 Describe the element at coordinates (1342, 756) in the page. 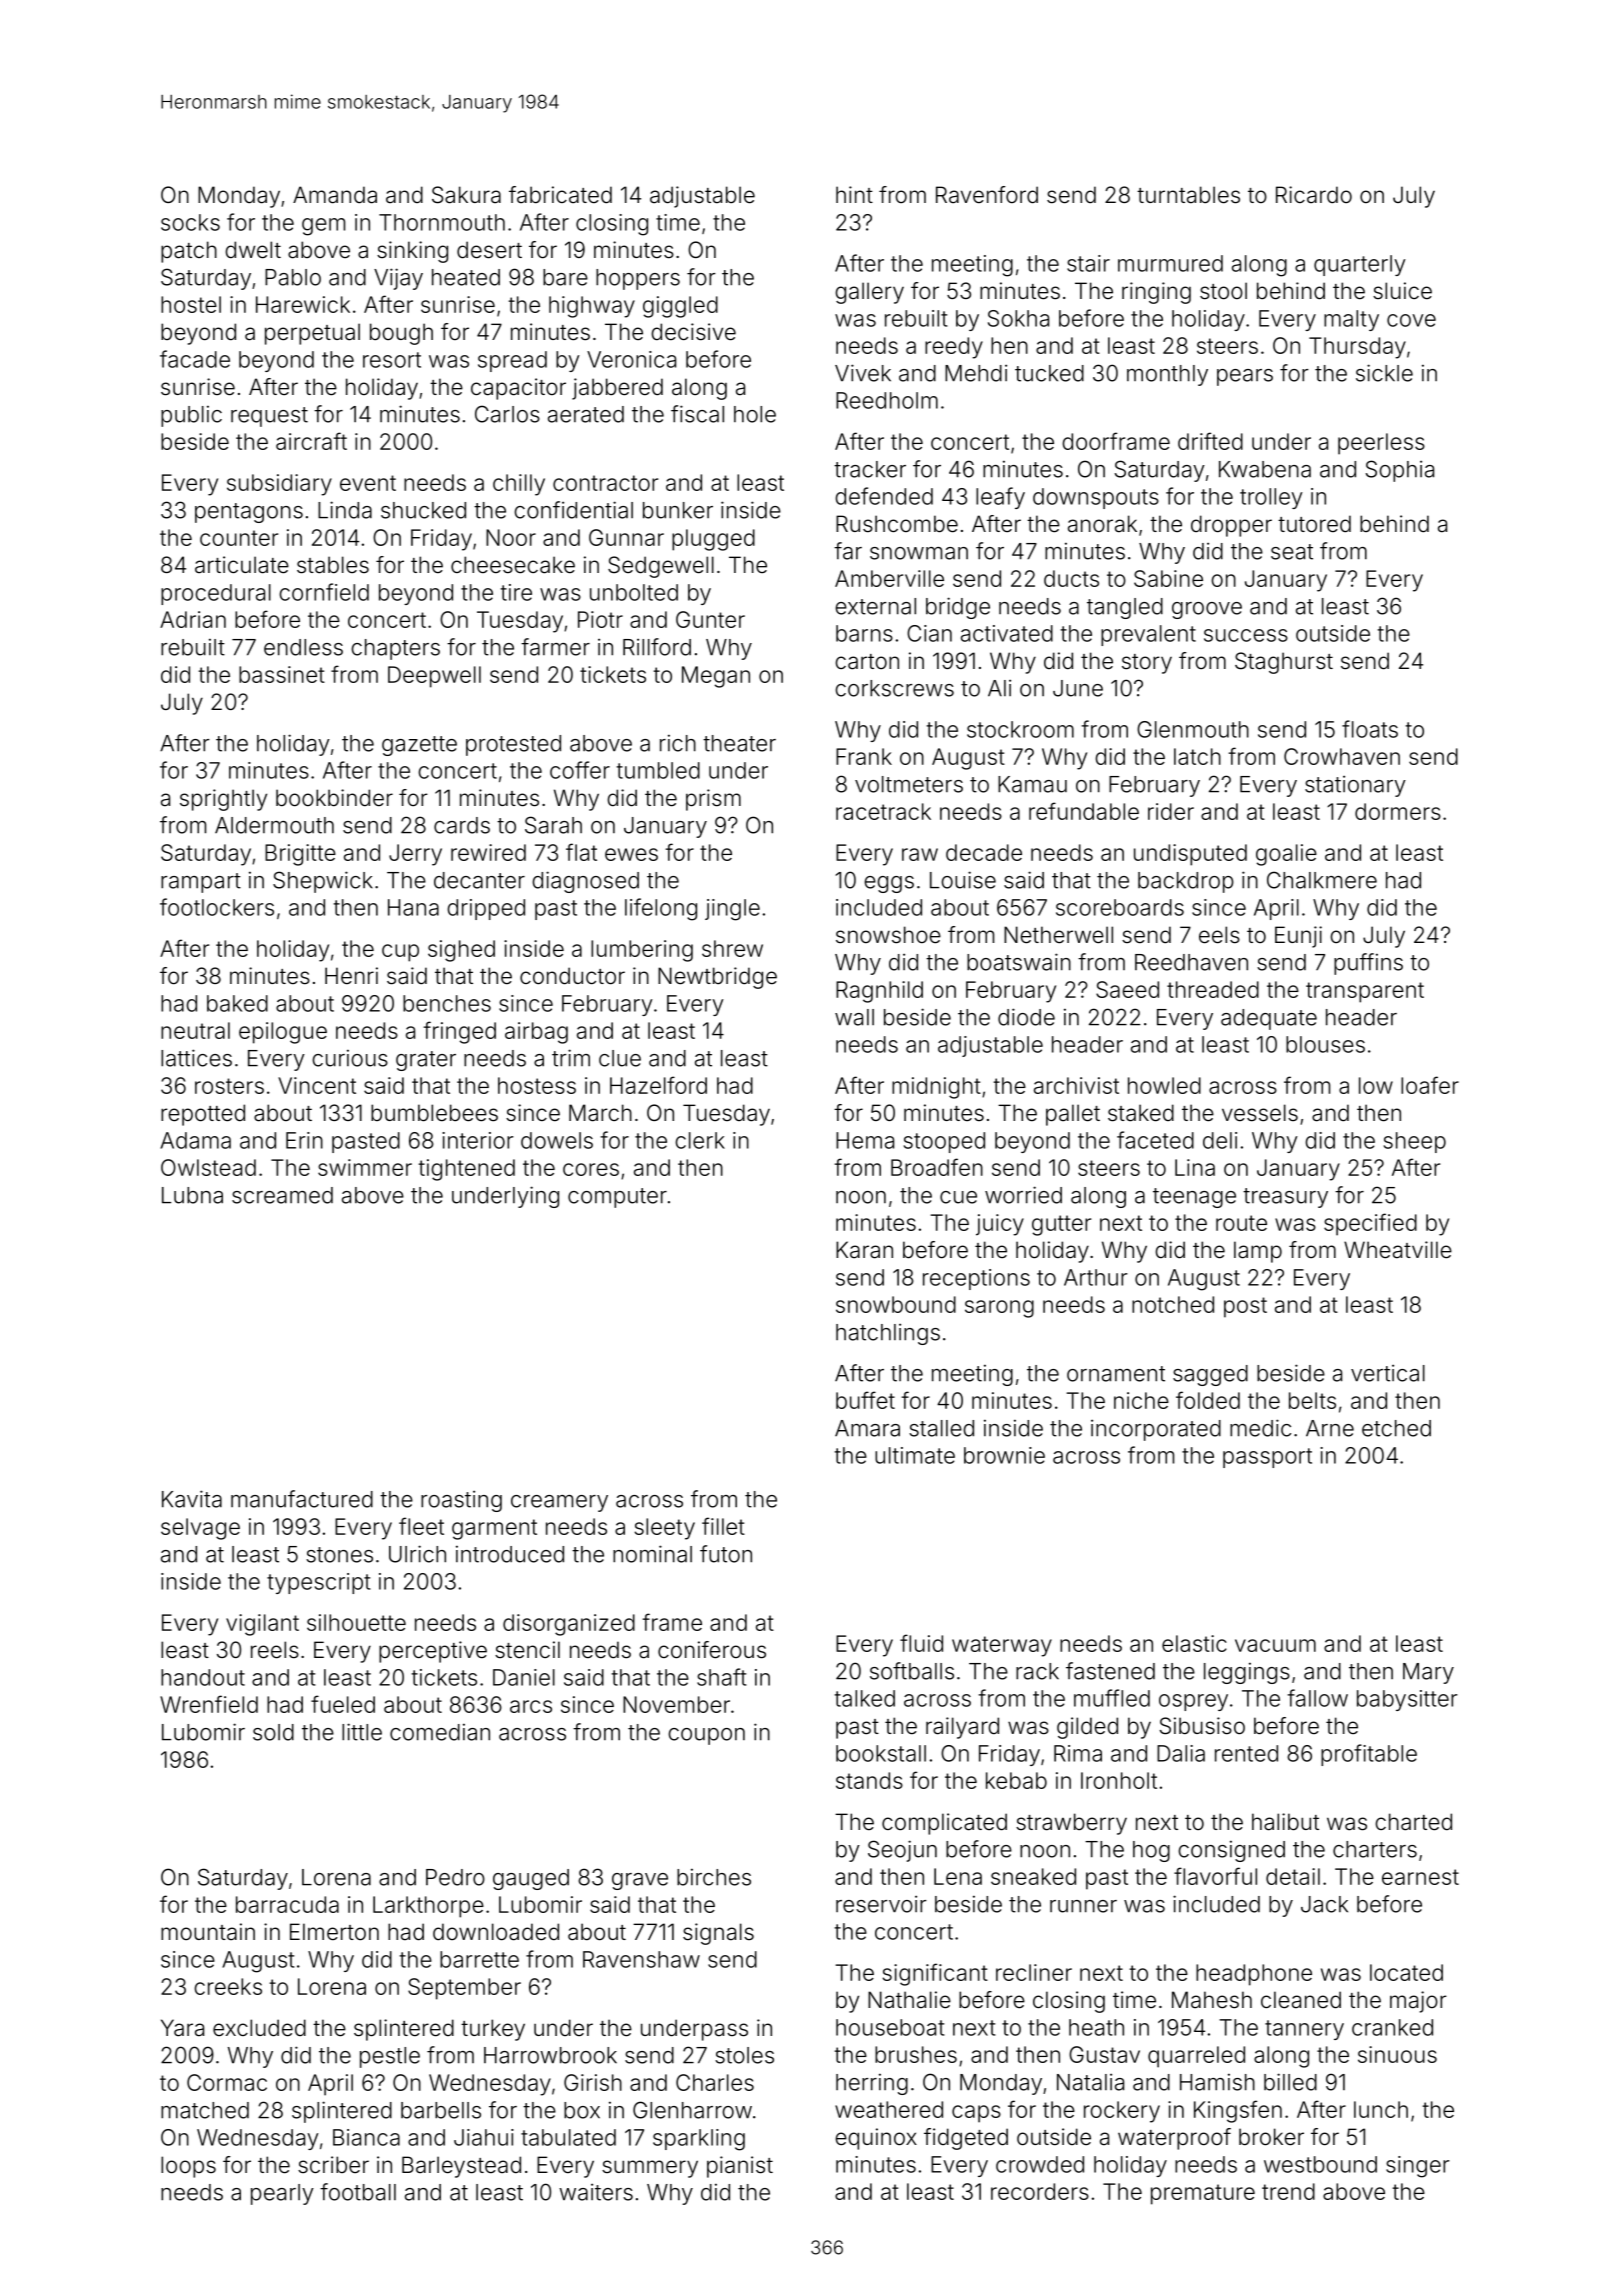

I see `Crowhaven` at that location.
